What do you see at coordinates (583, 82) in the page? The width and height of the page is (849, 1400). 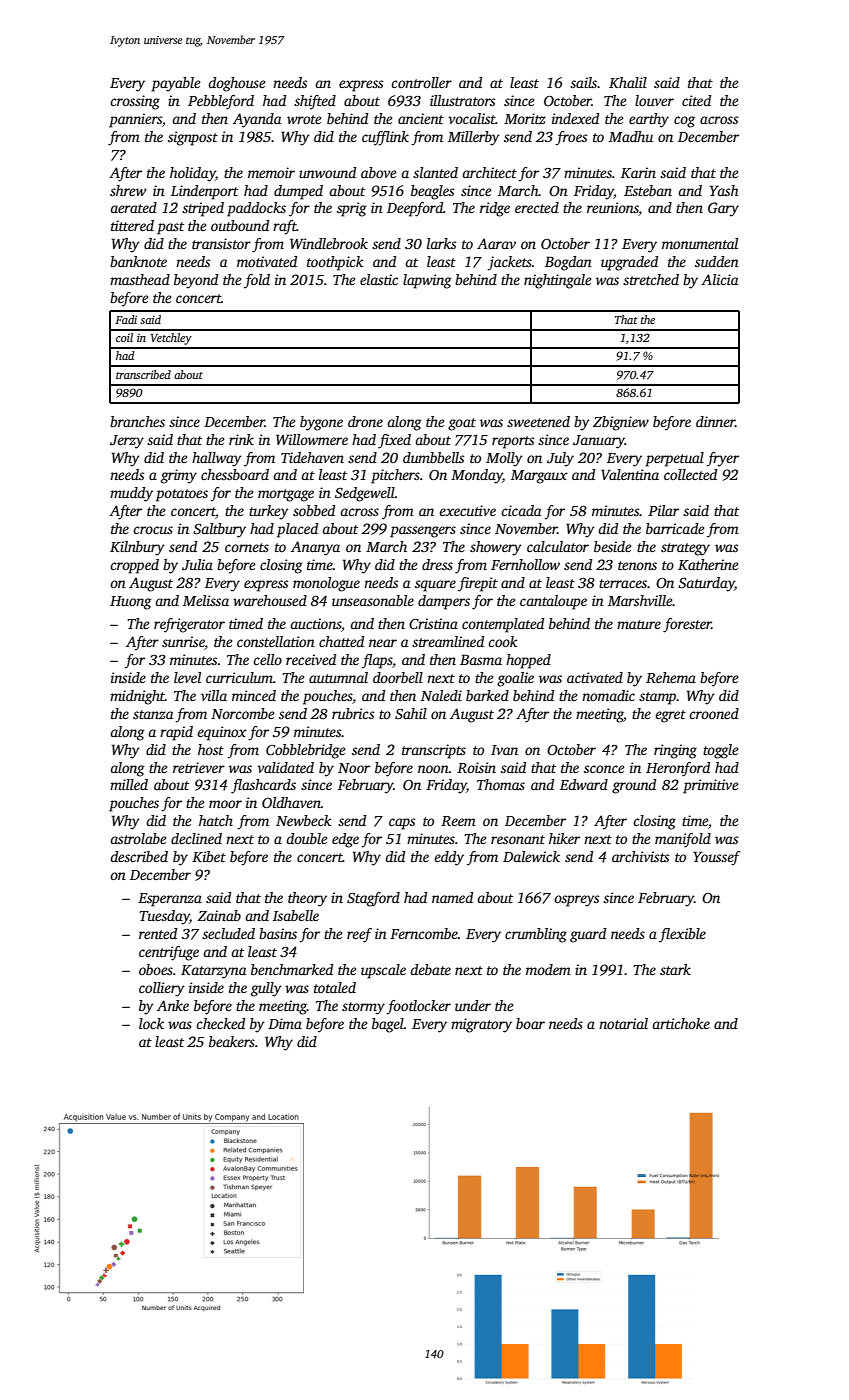 I see `sails` at bounding box center [583, 82].
